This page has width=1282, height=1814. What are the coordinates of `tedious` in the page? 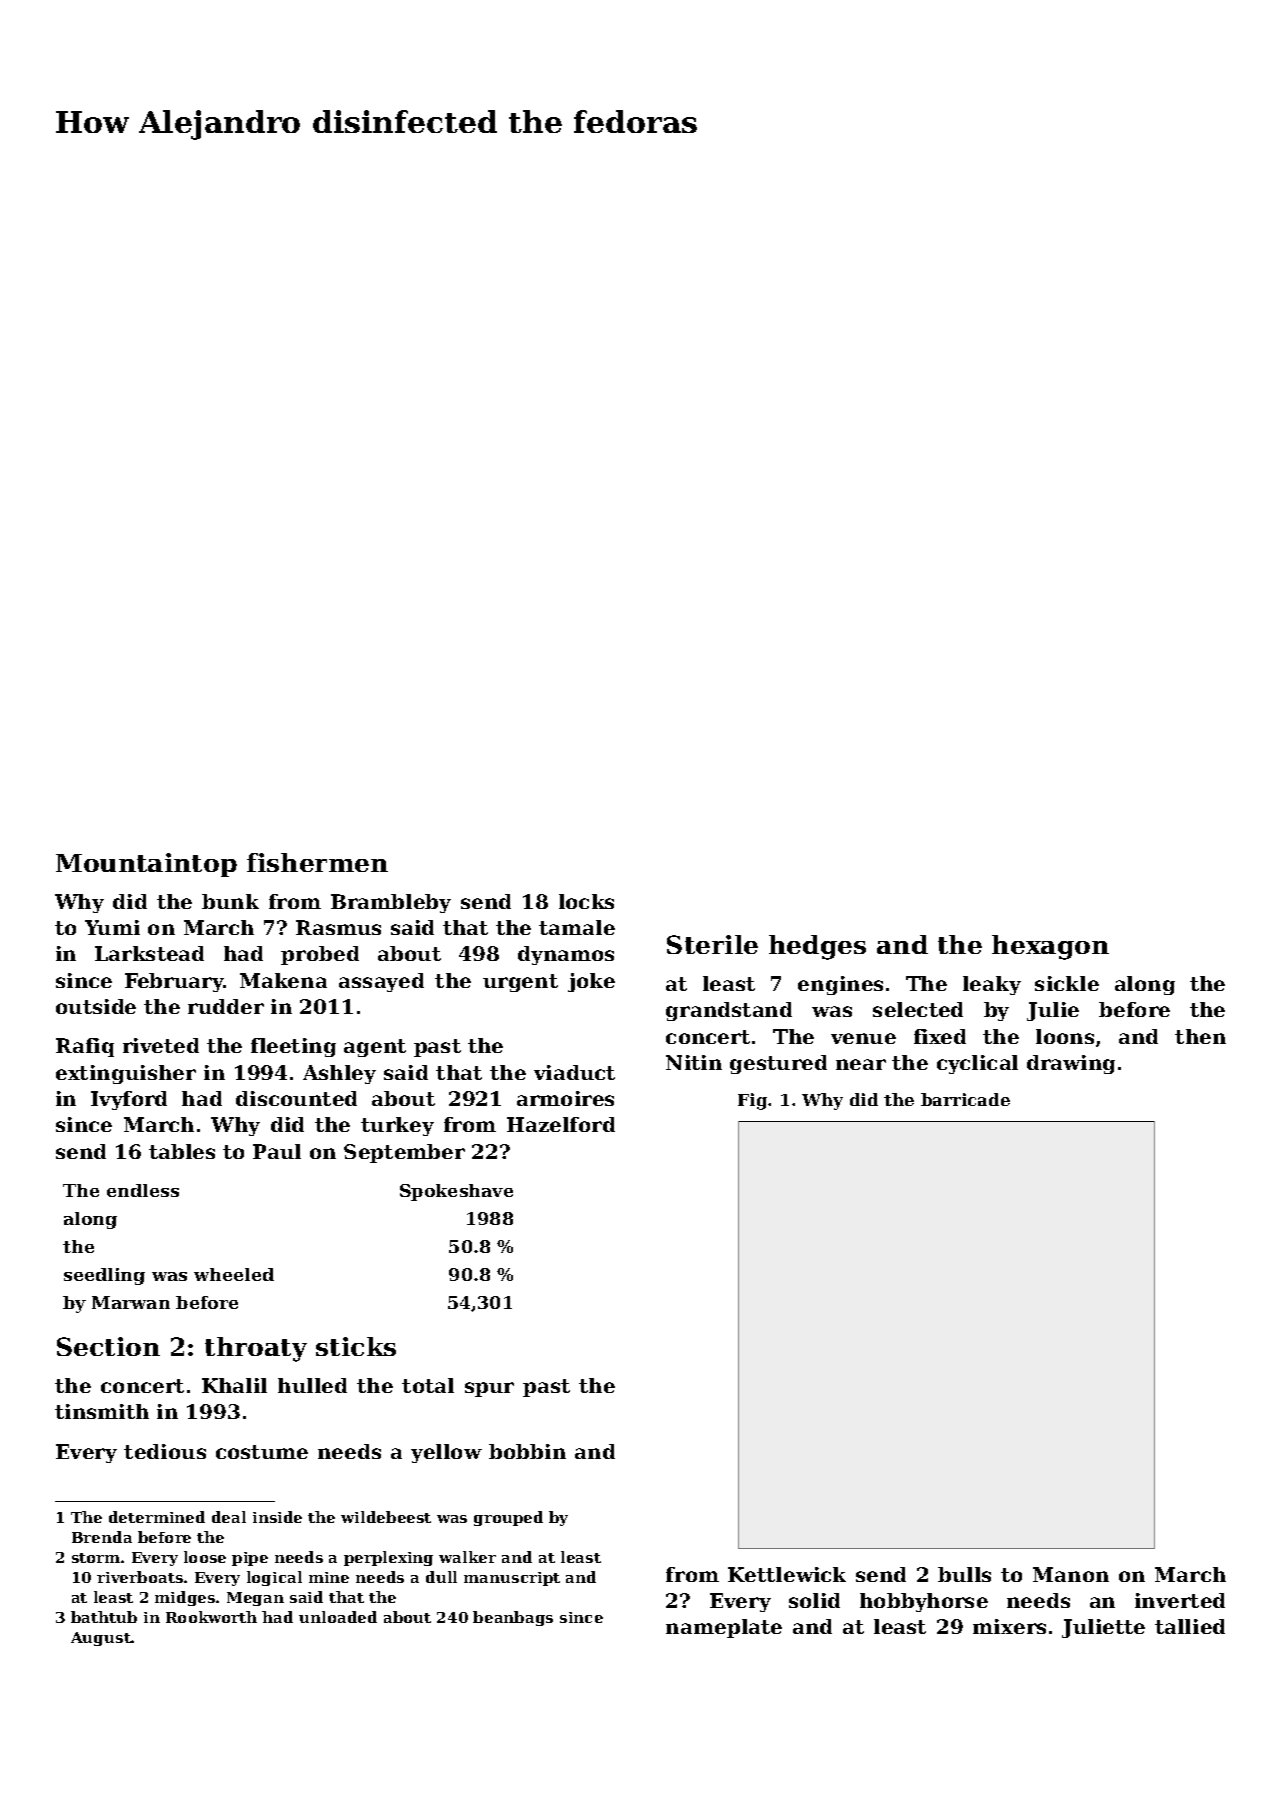 It's located at (165, 1451).
